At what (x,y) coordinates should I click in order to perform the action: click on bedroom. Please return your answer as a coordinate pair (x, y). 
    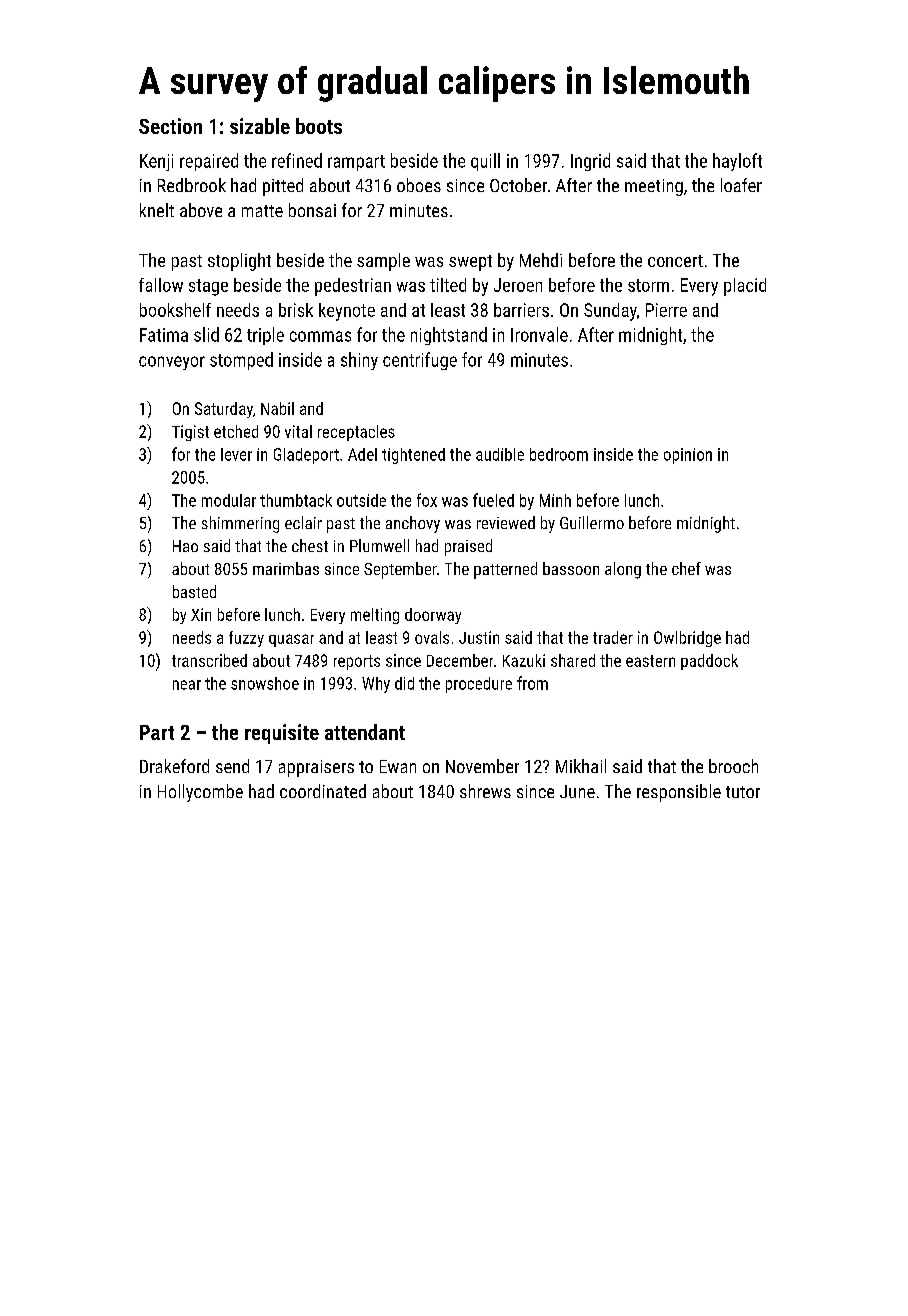
    Looking at the image, I should click on (559, 454).
